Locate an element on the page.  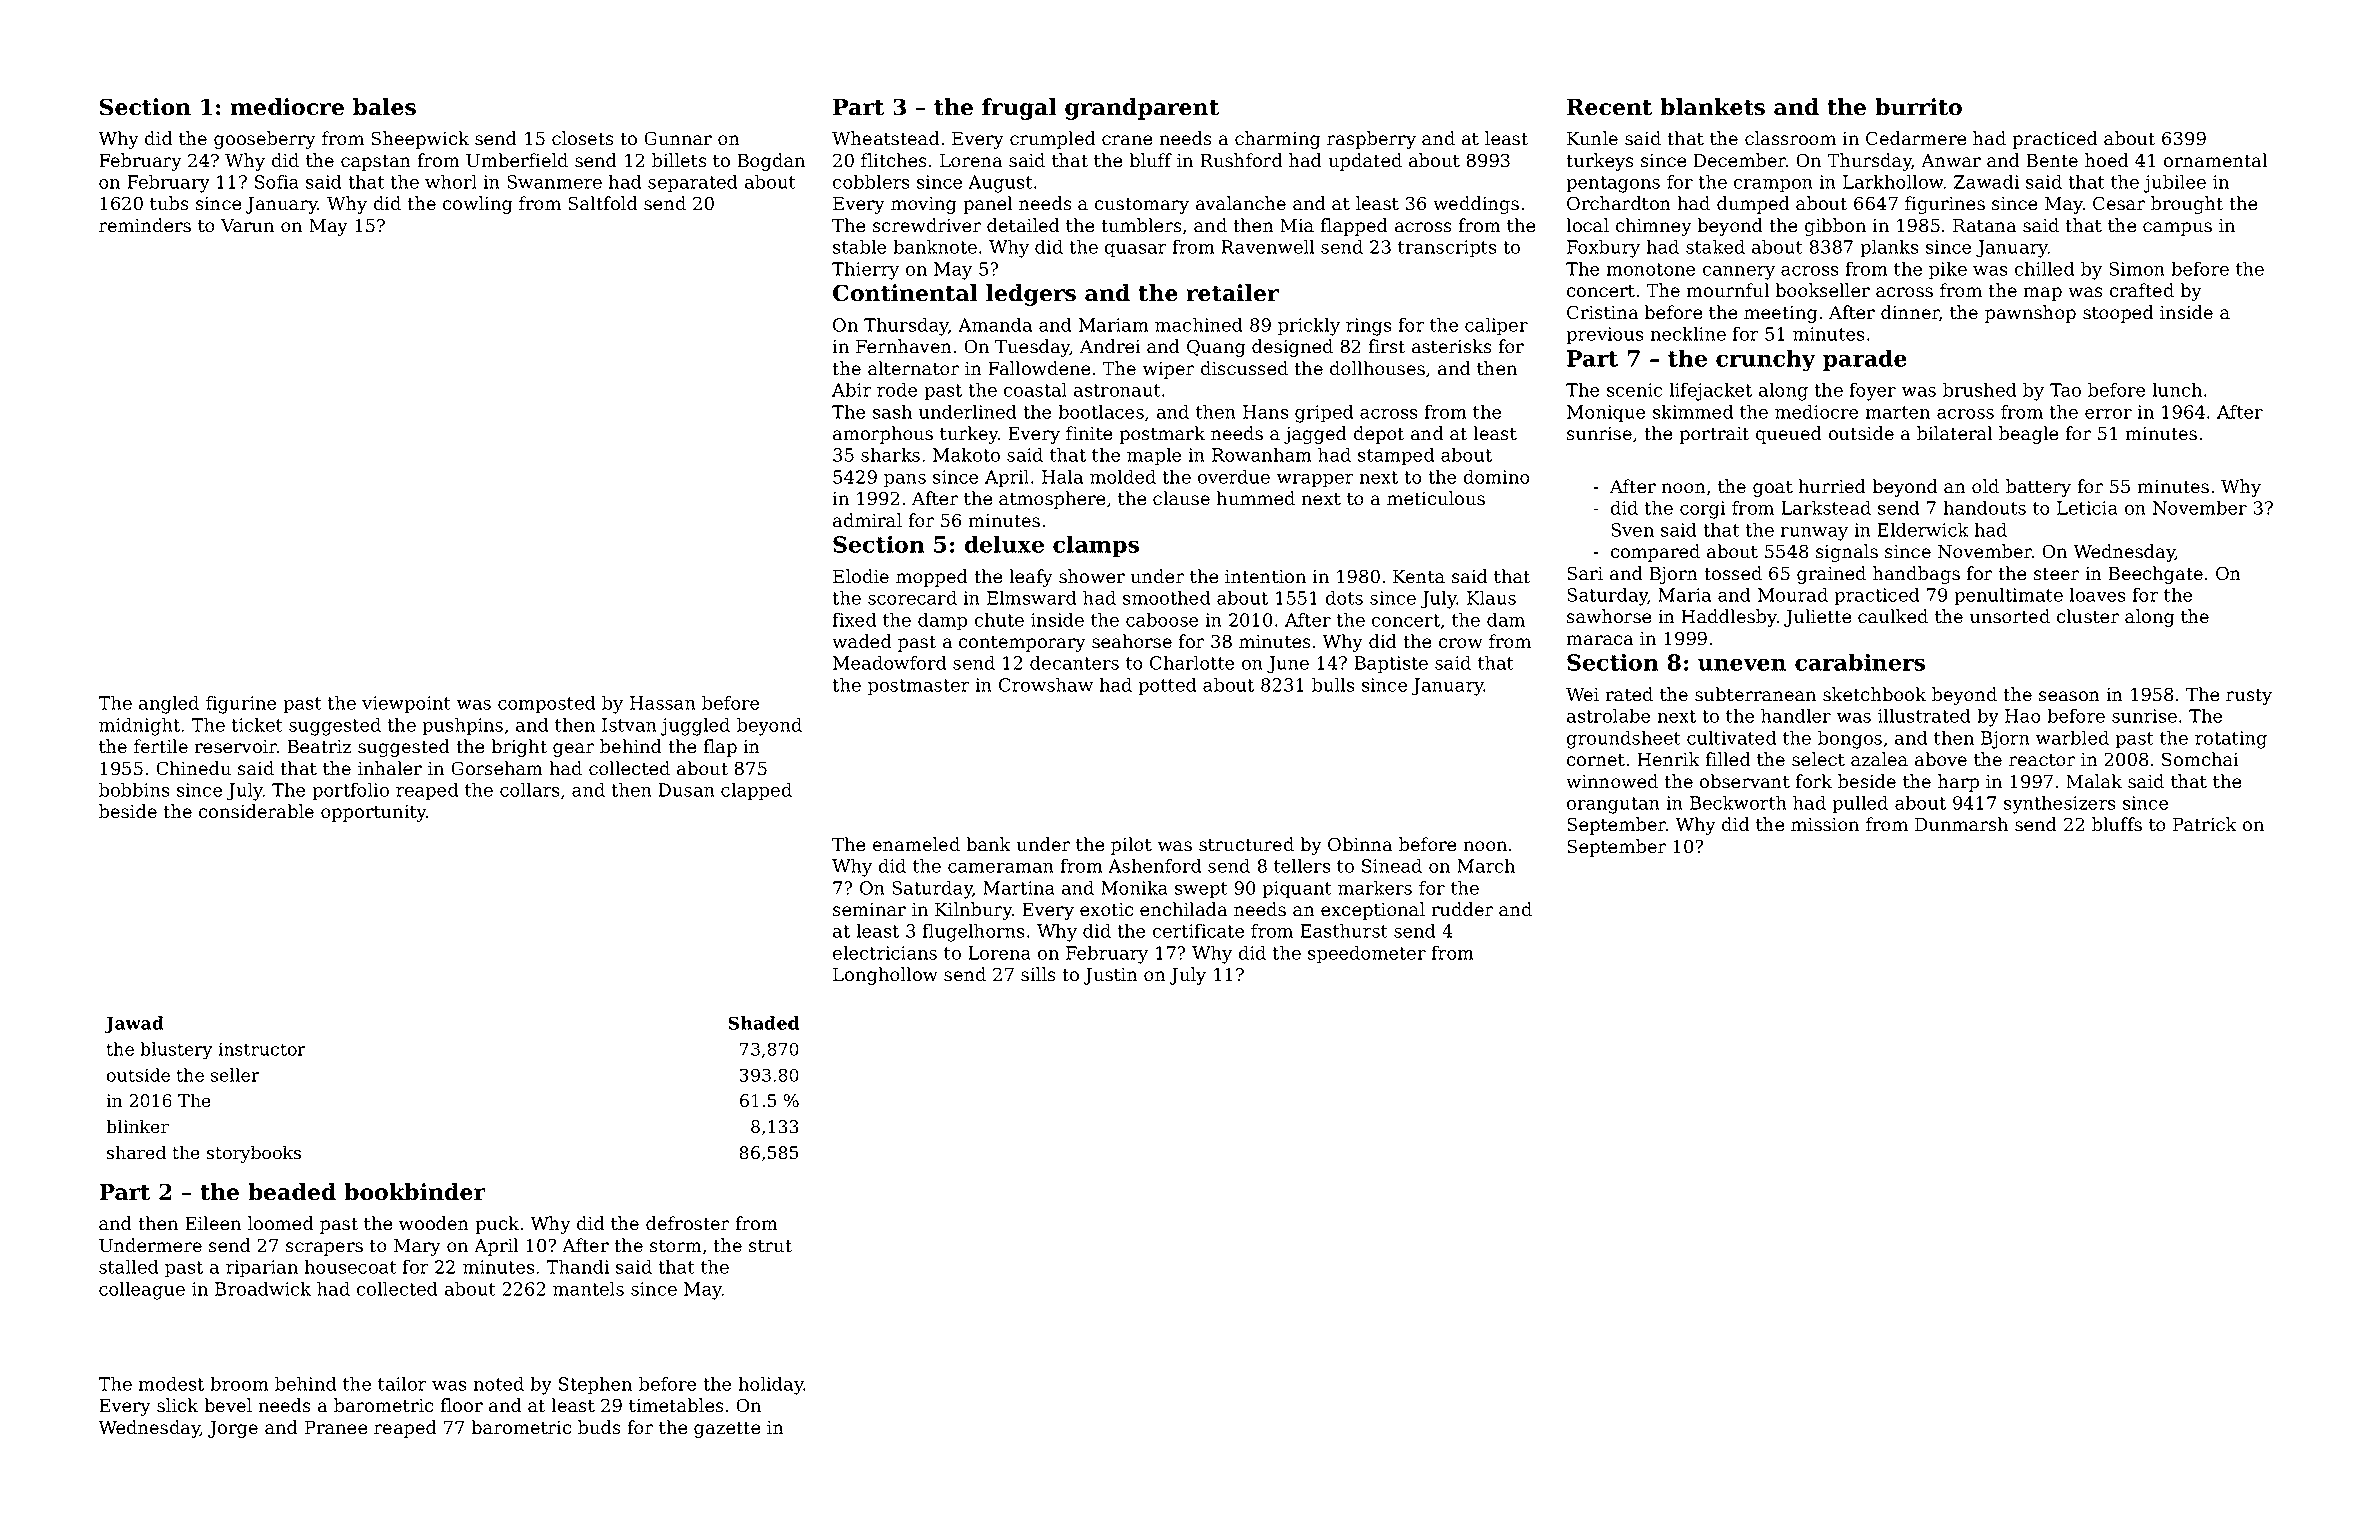
Jorge is located at coordinates (233, 1429).
